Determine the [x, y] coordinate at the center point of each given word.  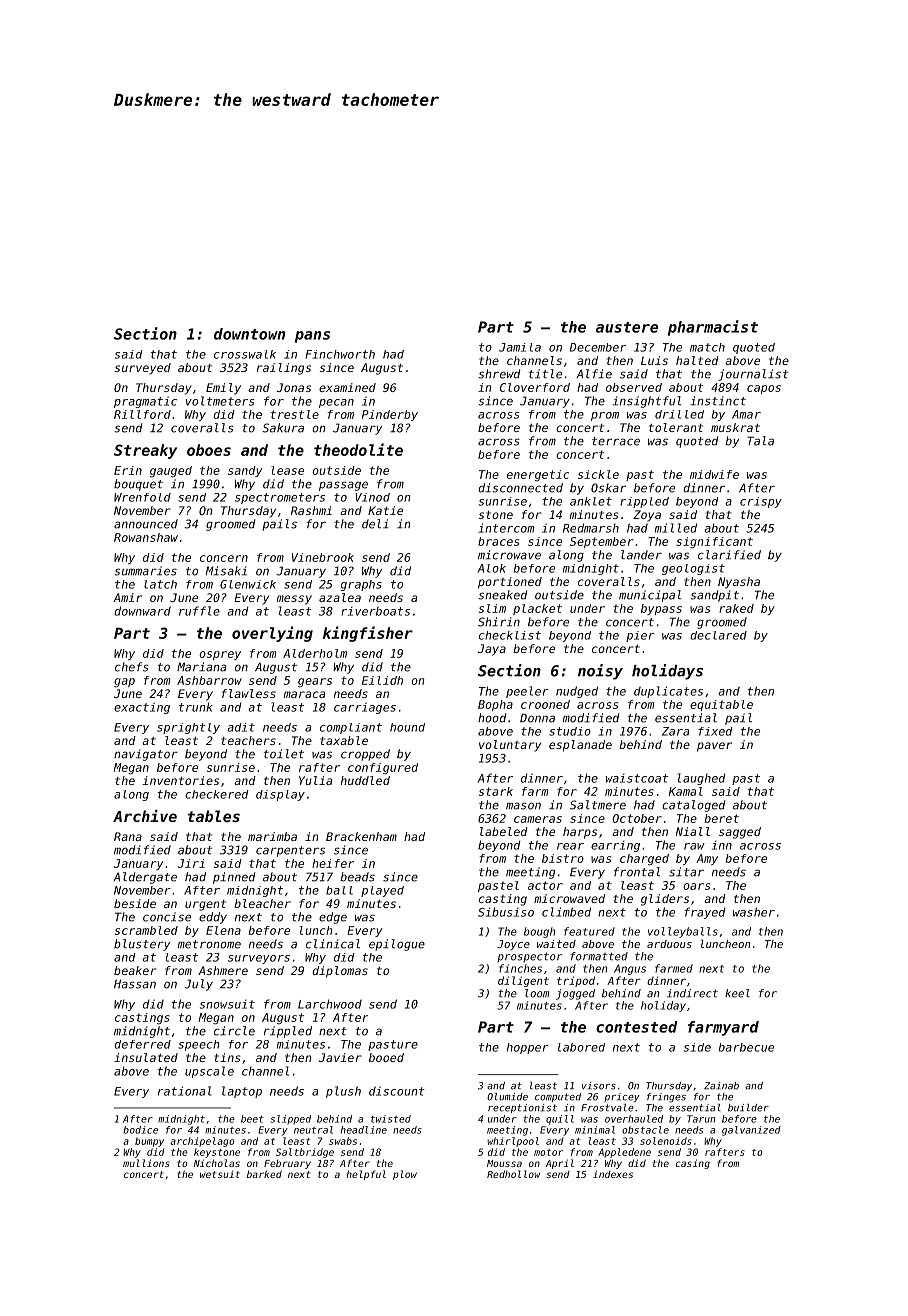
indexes [613, 1174]
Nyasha [739, 583]
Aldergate [145, 878]
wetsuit [220, 1174]
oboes [209, 450]
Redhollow [513, 1174]
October [637, 818]
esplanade [580, 746]
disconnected [520, 488]
